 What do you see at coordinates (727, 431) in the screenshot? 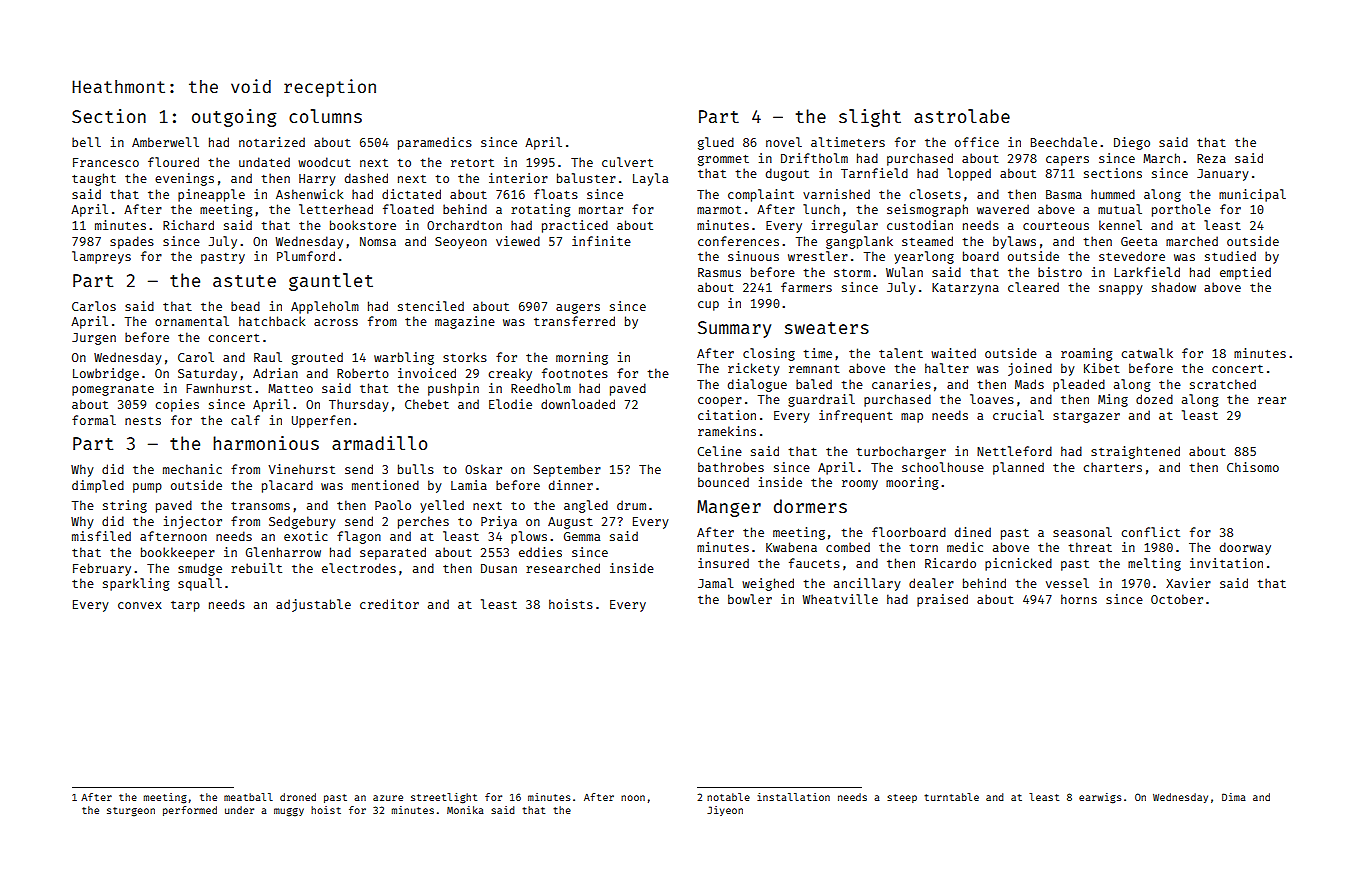
I see `ramekins` at bounding box center [727, 431].
